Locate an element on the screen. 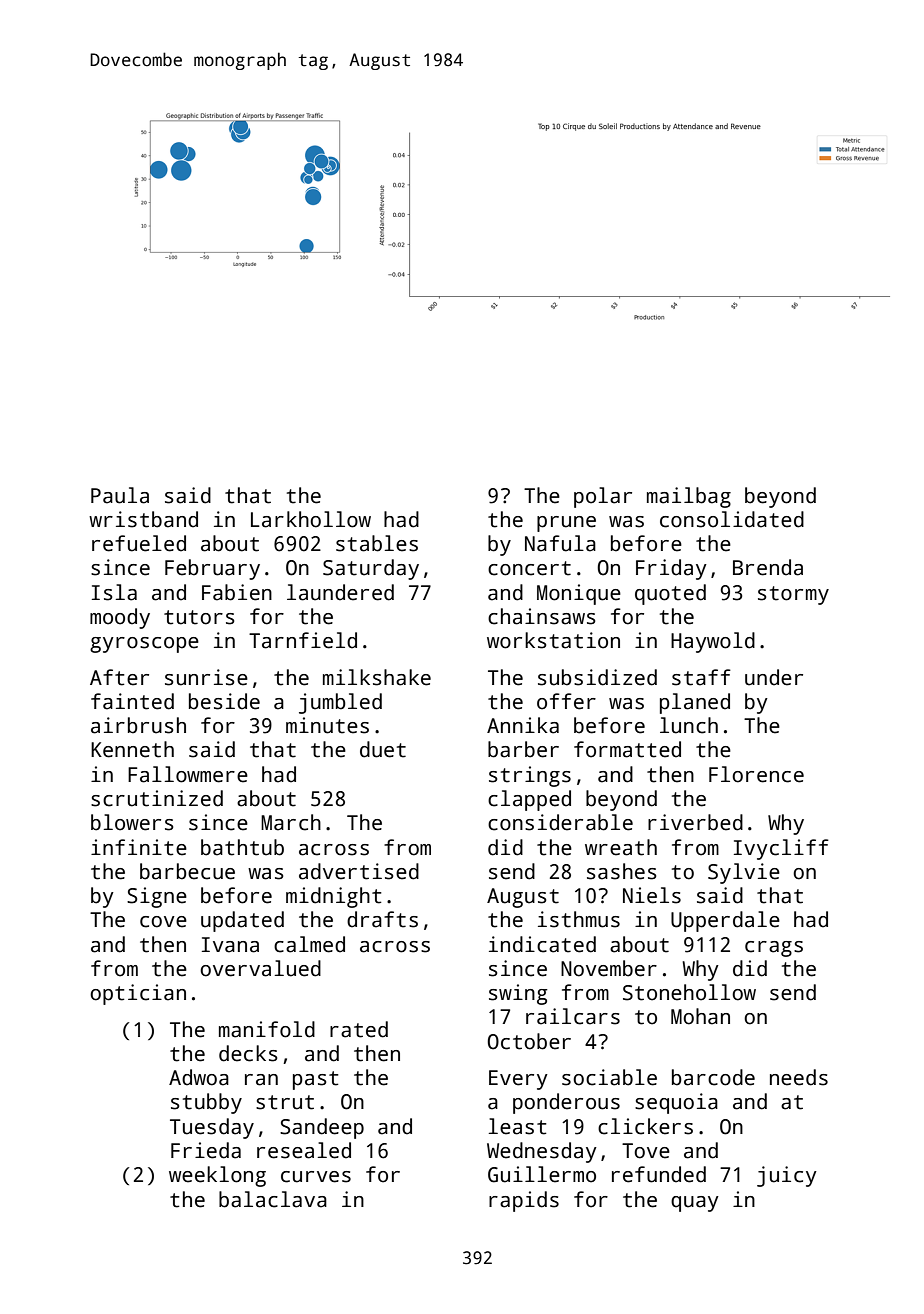 The image size is (924, 1314). advertised is located at coordinates (359, 871).
